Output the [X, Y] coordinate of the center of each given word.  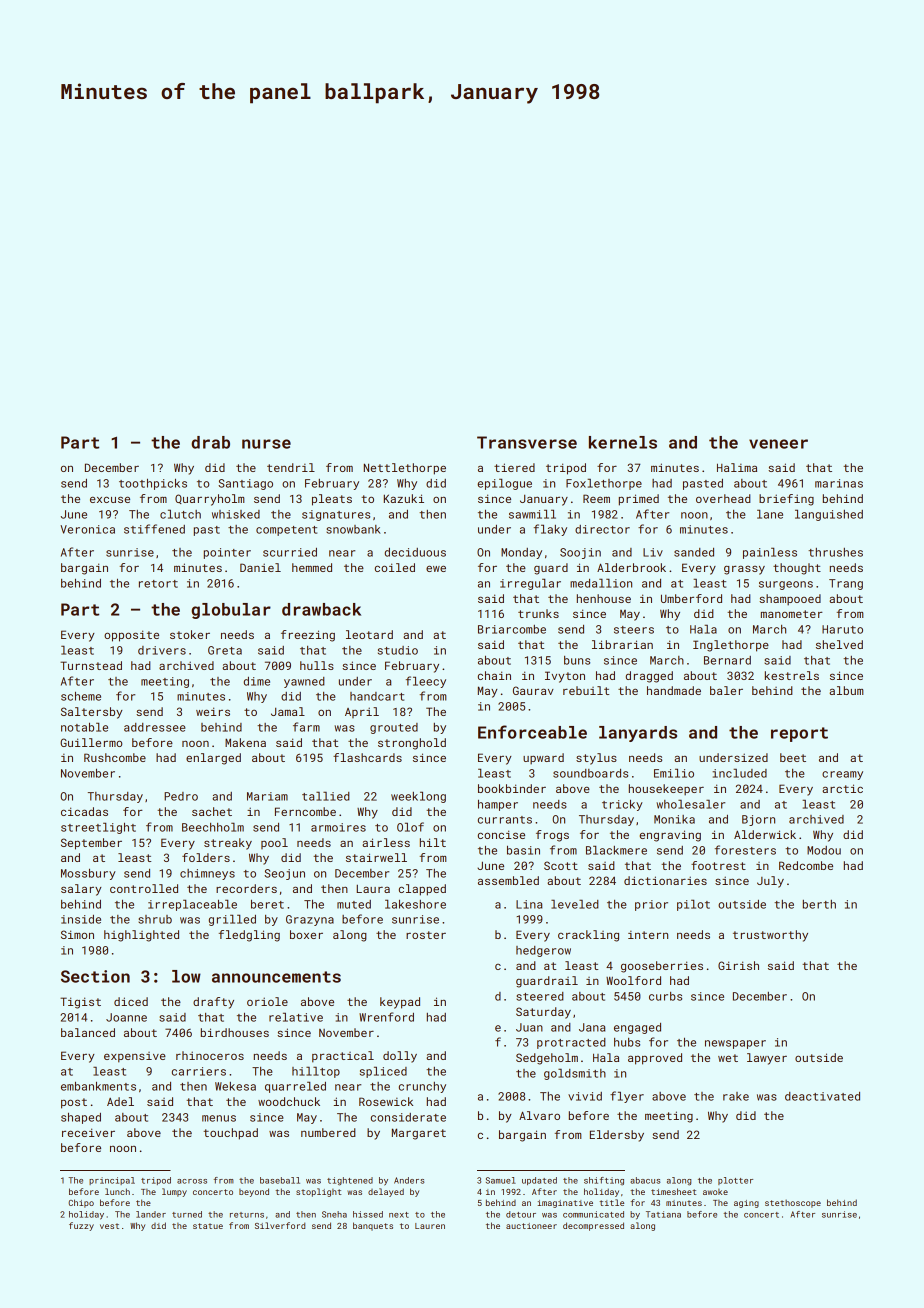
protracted [571, 1043]
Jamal [288, 711]
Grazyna [310, 920]
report [799, 734]
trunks [538, 613]
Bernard [727, 660]
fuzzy [81, 1226]
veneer [778, 444]
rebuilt [586, 690]
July [770, 882]
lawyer [767, 1059]
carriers [199, 1071]
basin [523, 850]
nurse [266, 444]
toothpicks [153, 484]
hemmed [312, 567]
